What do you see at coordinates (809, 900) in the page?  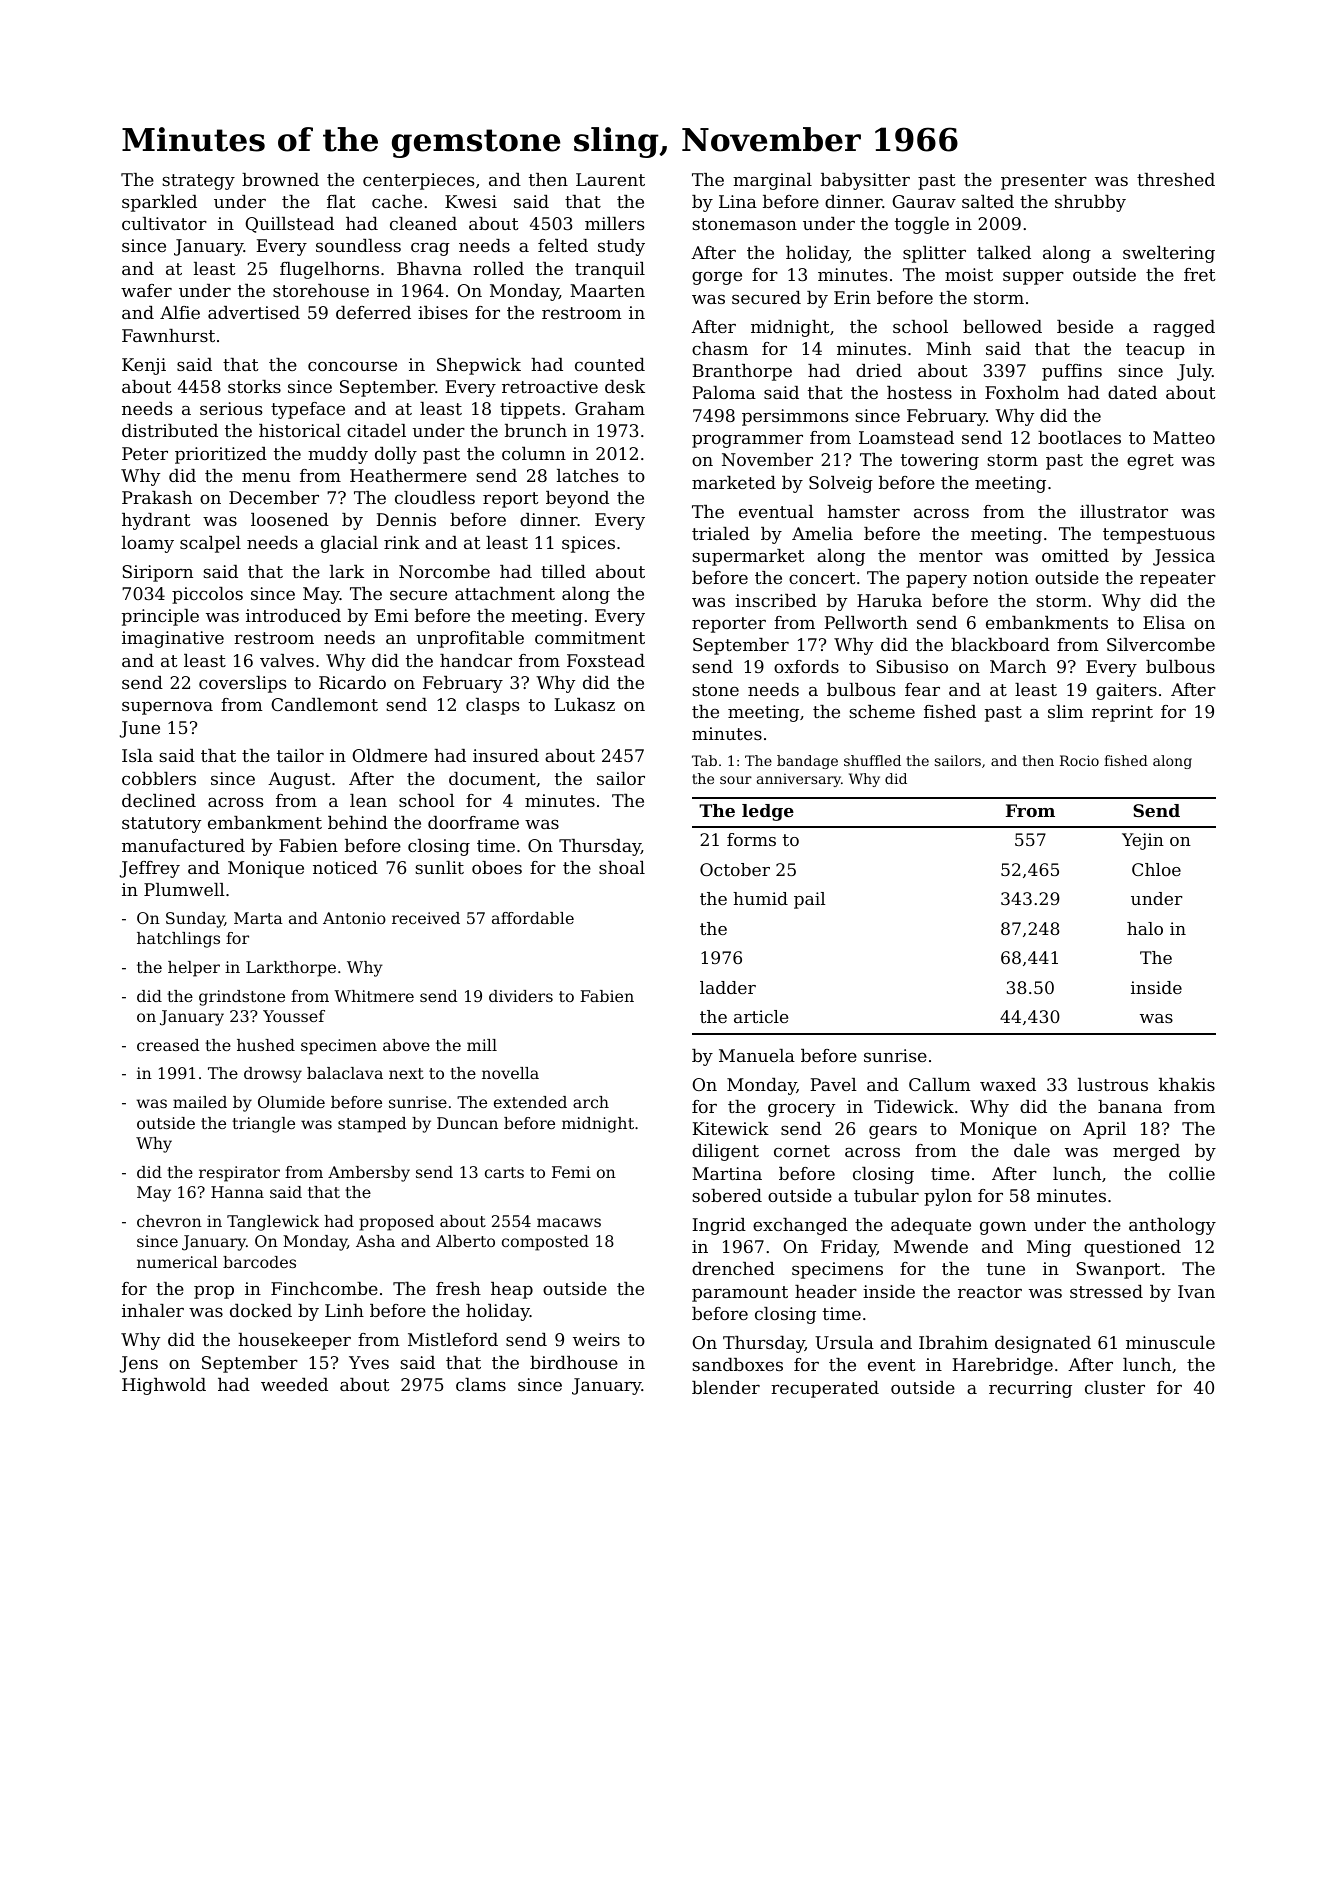 I see `pail` at bounding box center [809, 900].
